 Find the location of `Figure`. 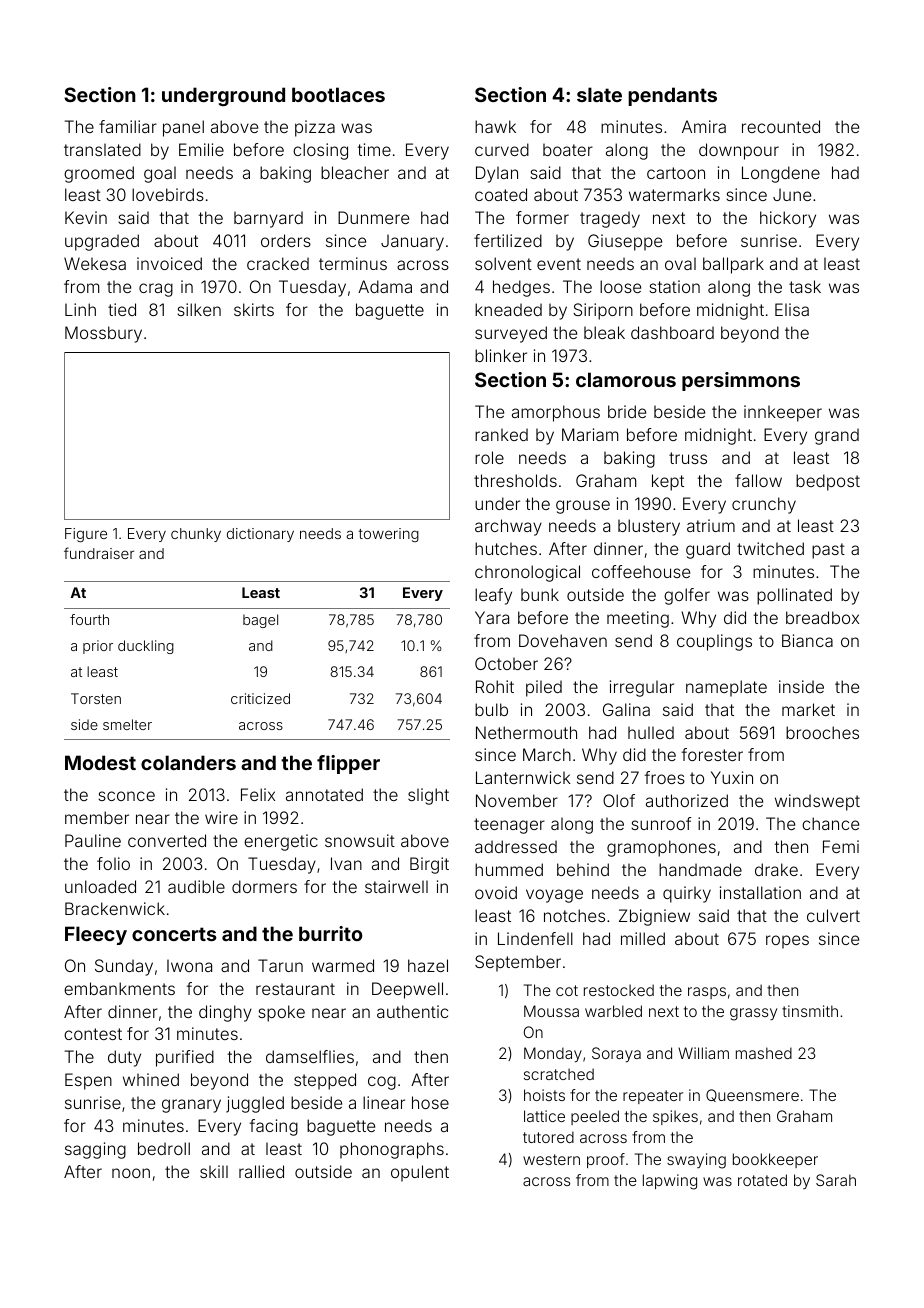

Figure is located at coordinates (86, 535).
